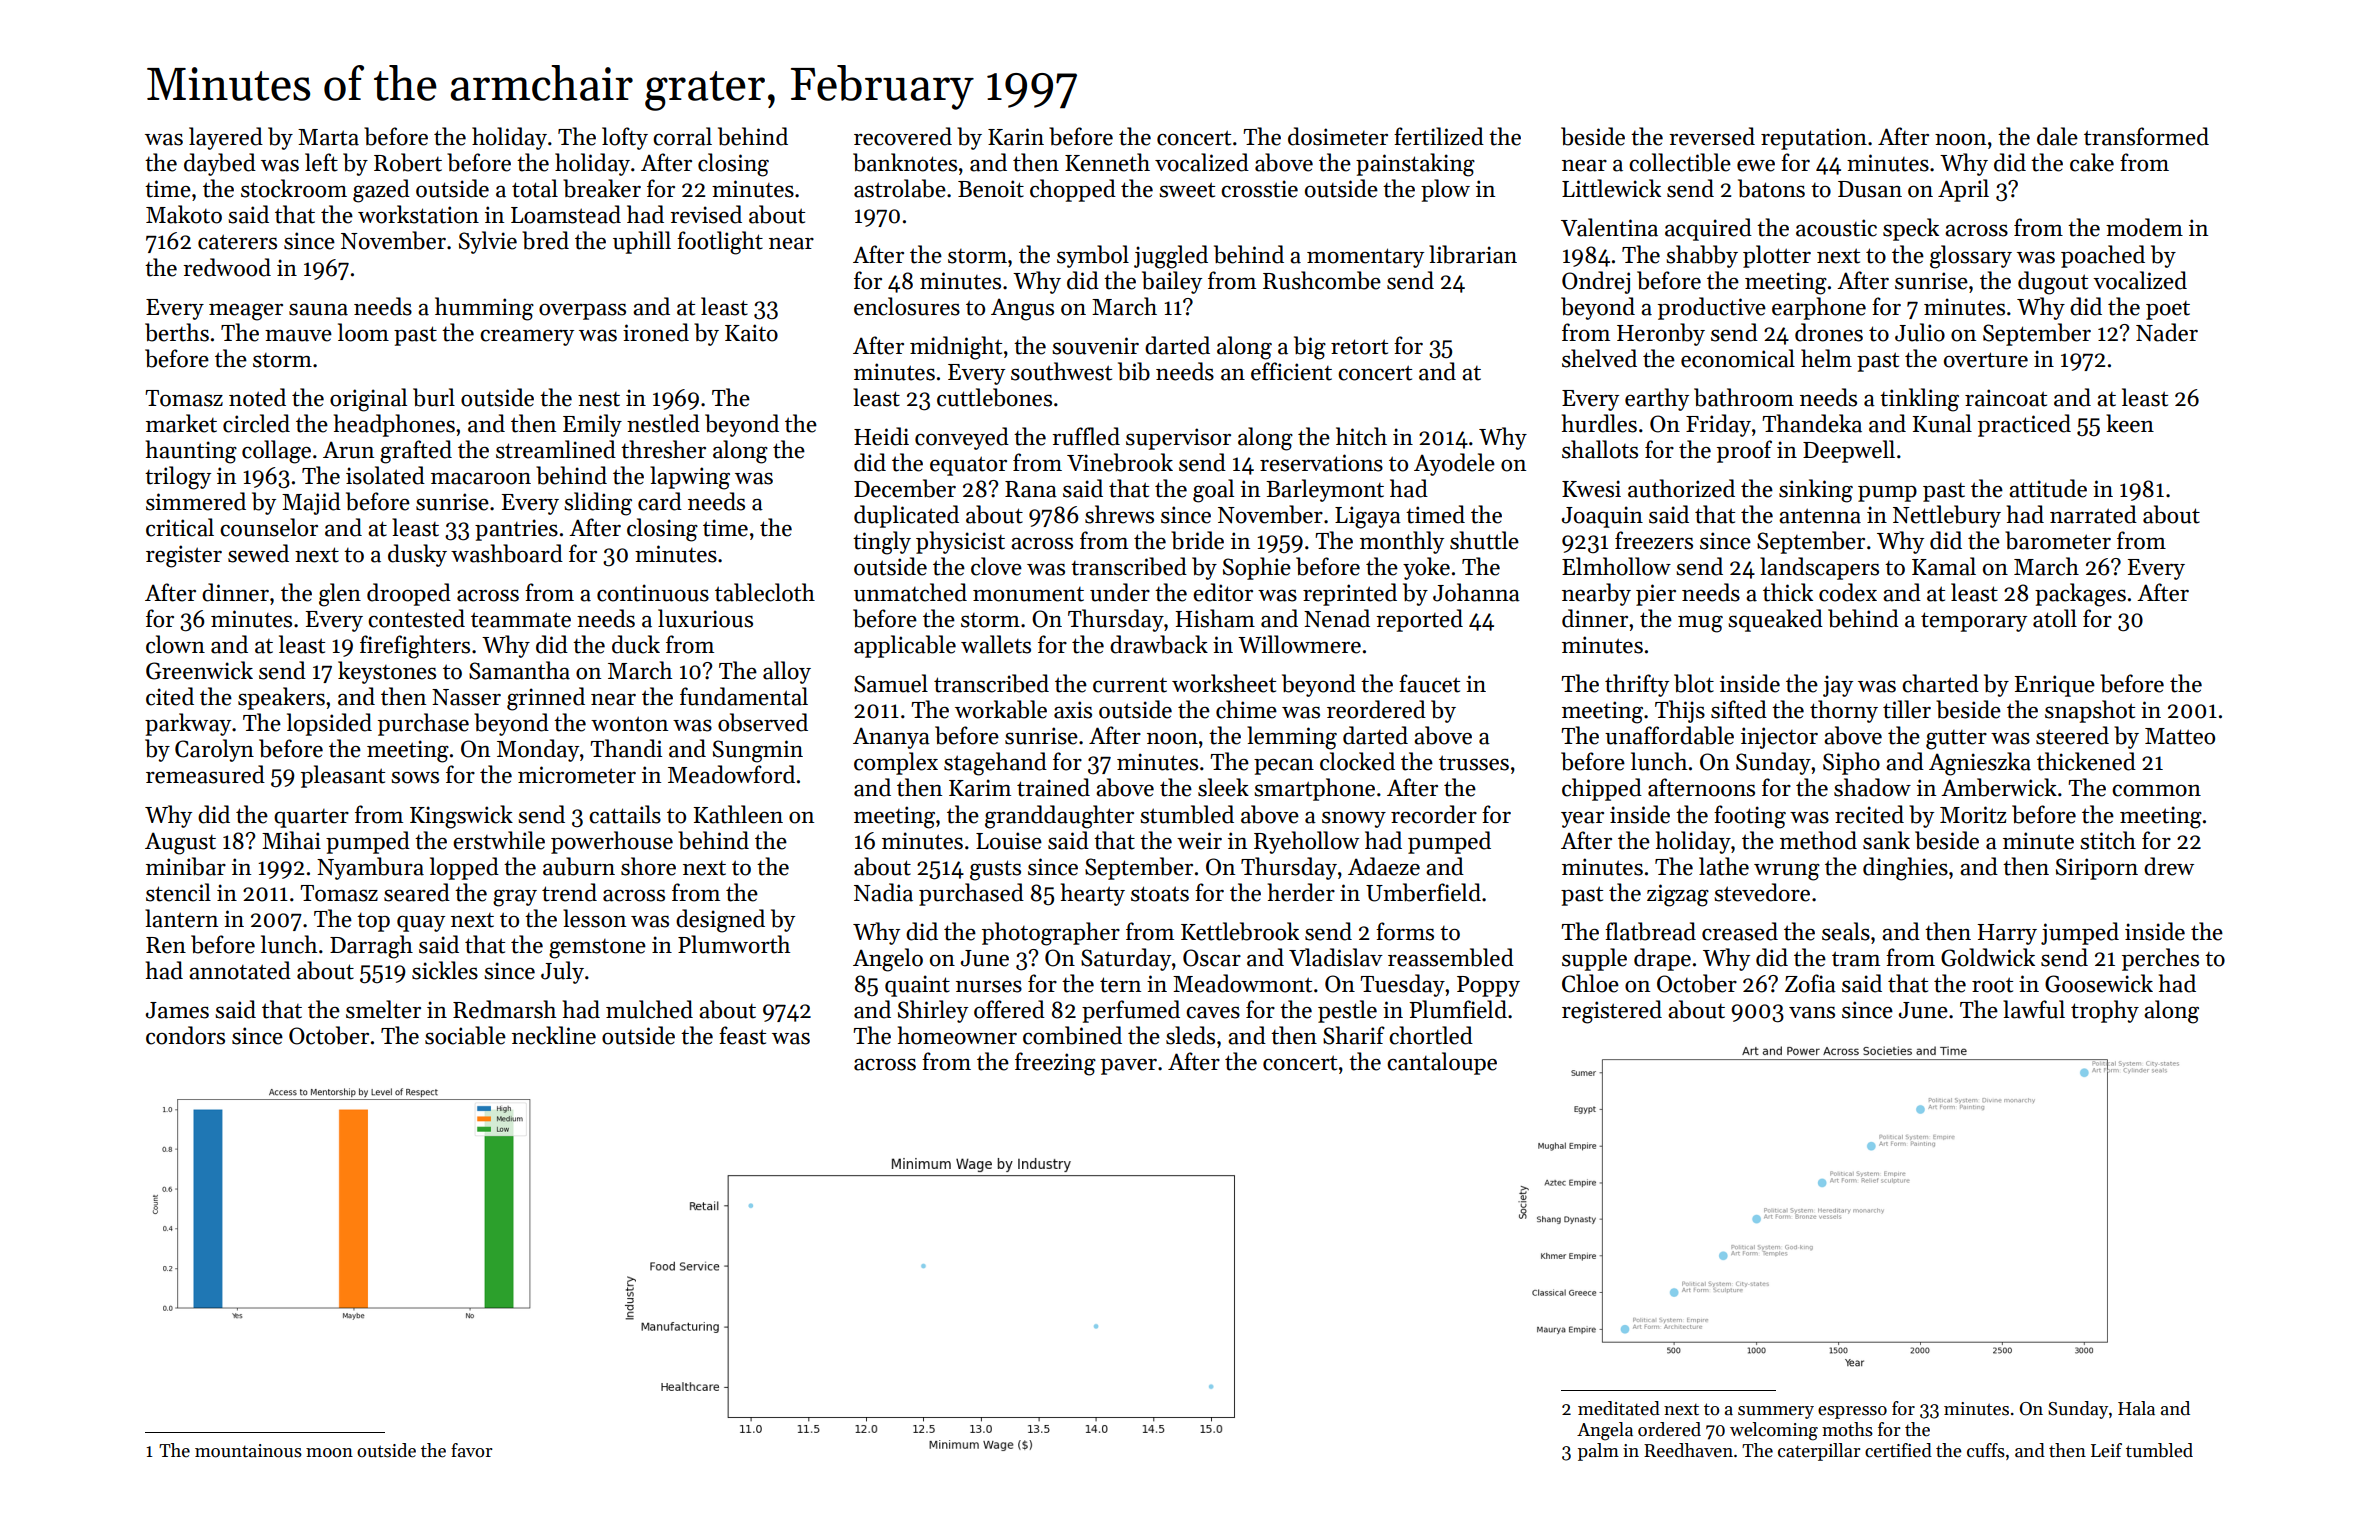 Image resolution: width=2380 pixels, height=1540 pixels. Describe the element at coordinates (1662, 959) in the document. I see `drape` at that location.
